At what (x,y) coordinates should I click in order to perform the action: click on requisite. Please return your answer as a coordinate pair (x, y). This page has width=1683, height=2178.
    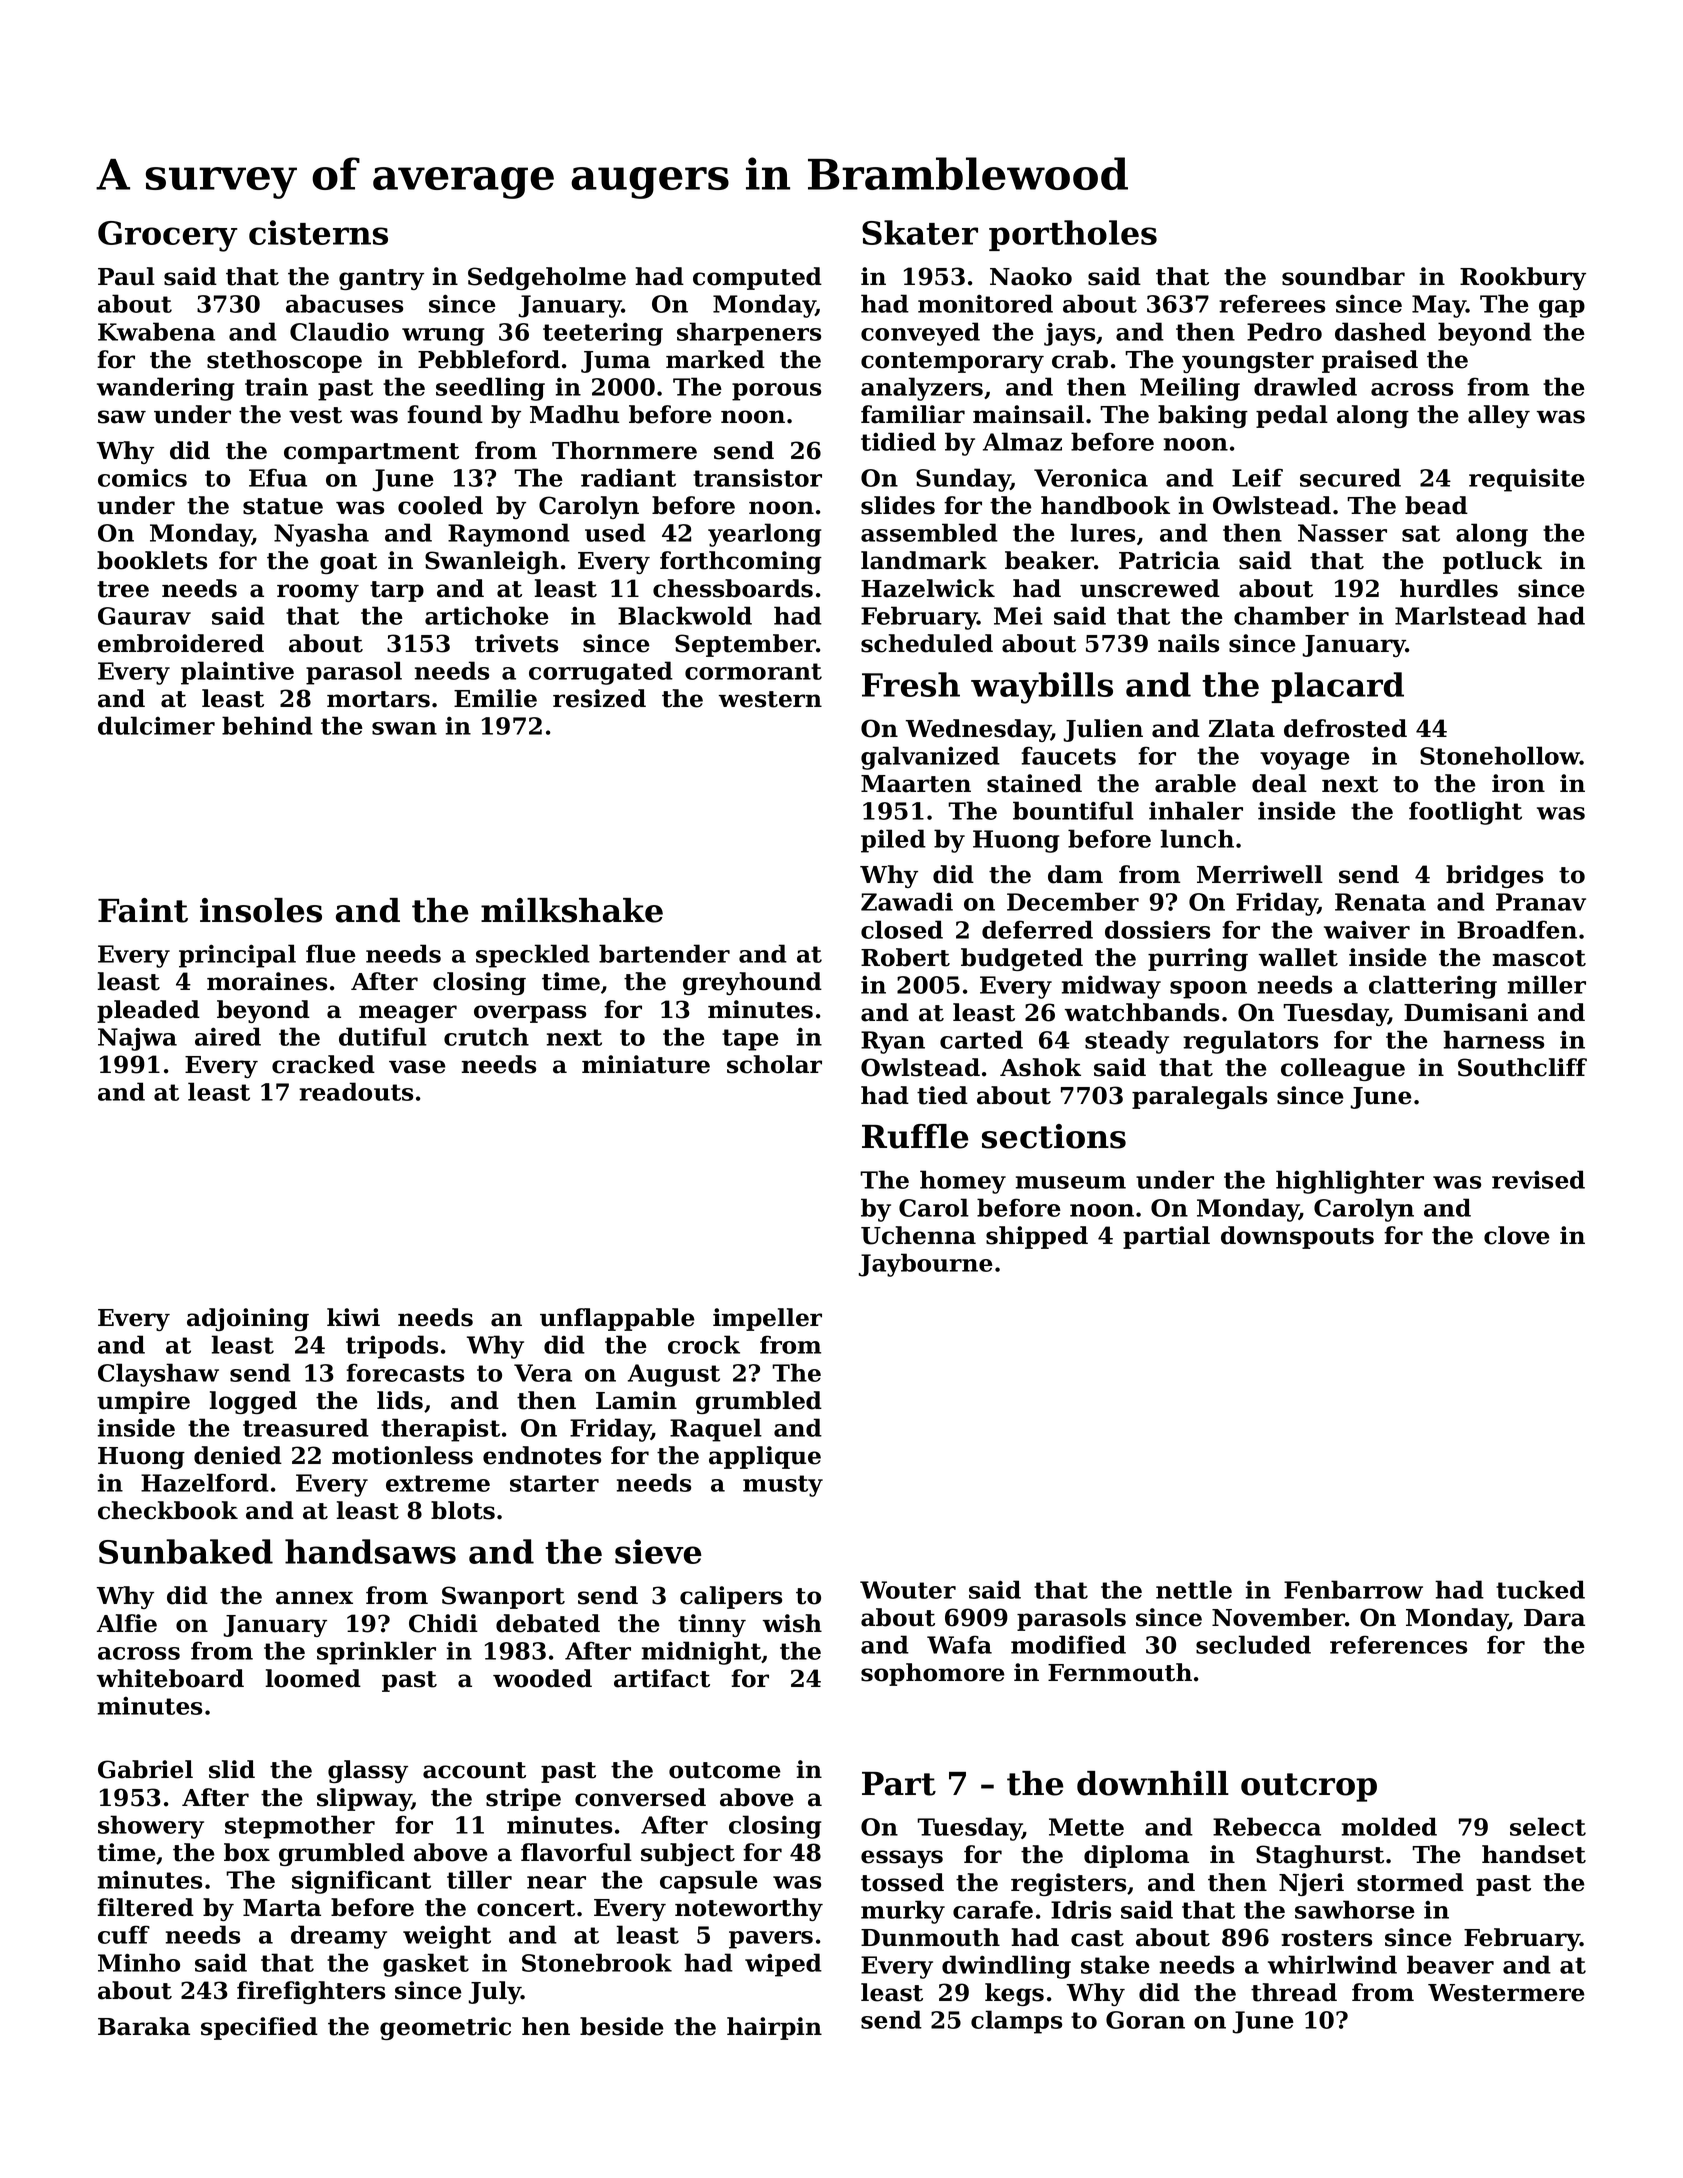
    Looking at the image, I should click on (1527, 480).
